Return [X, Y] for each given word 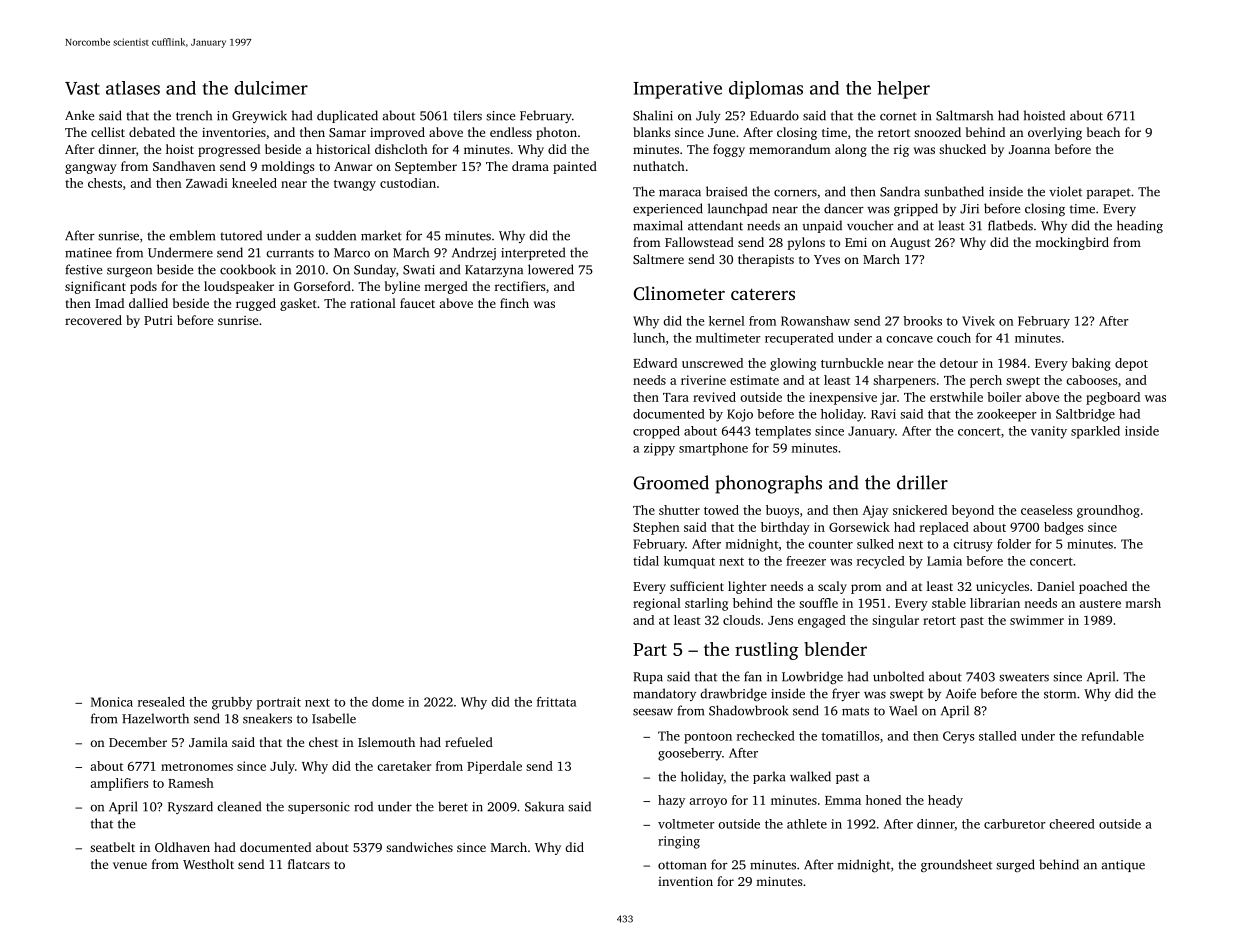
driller [922, 482]
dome [388, 702]
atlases [133, 88]
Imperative [677, 90]
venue [130, 865]
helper [903, 90]
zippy [659, 449]
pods [143, 287]
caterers [763, 294]
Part [650, 649]
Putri [158, 320]
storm [1060, 694]
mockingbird [1072, 243]
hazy [671, 801]
